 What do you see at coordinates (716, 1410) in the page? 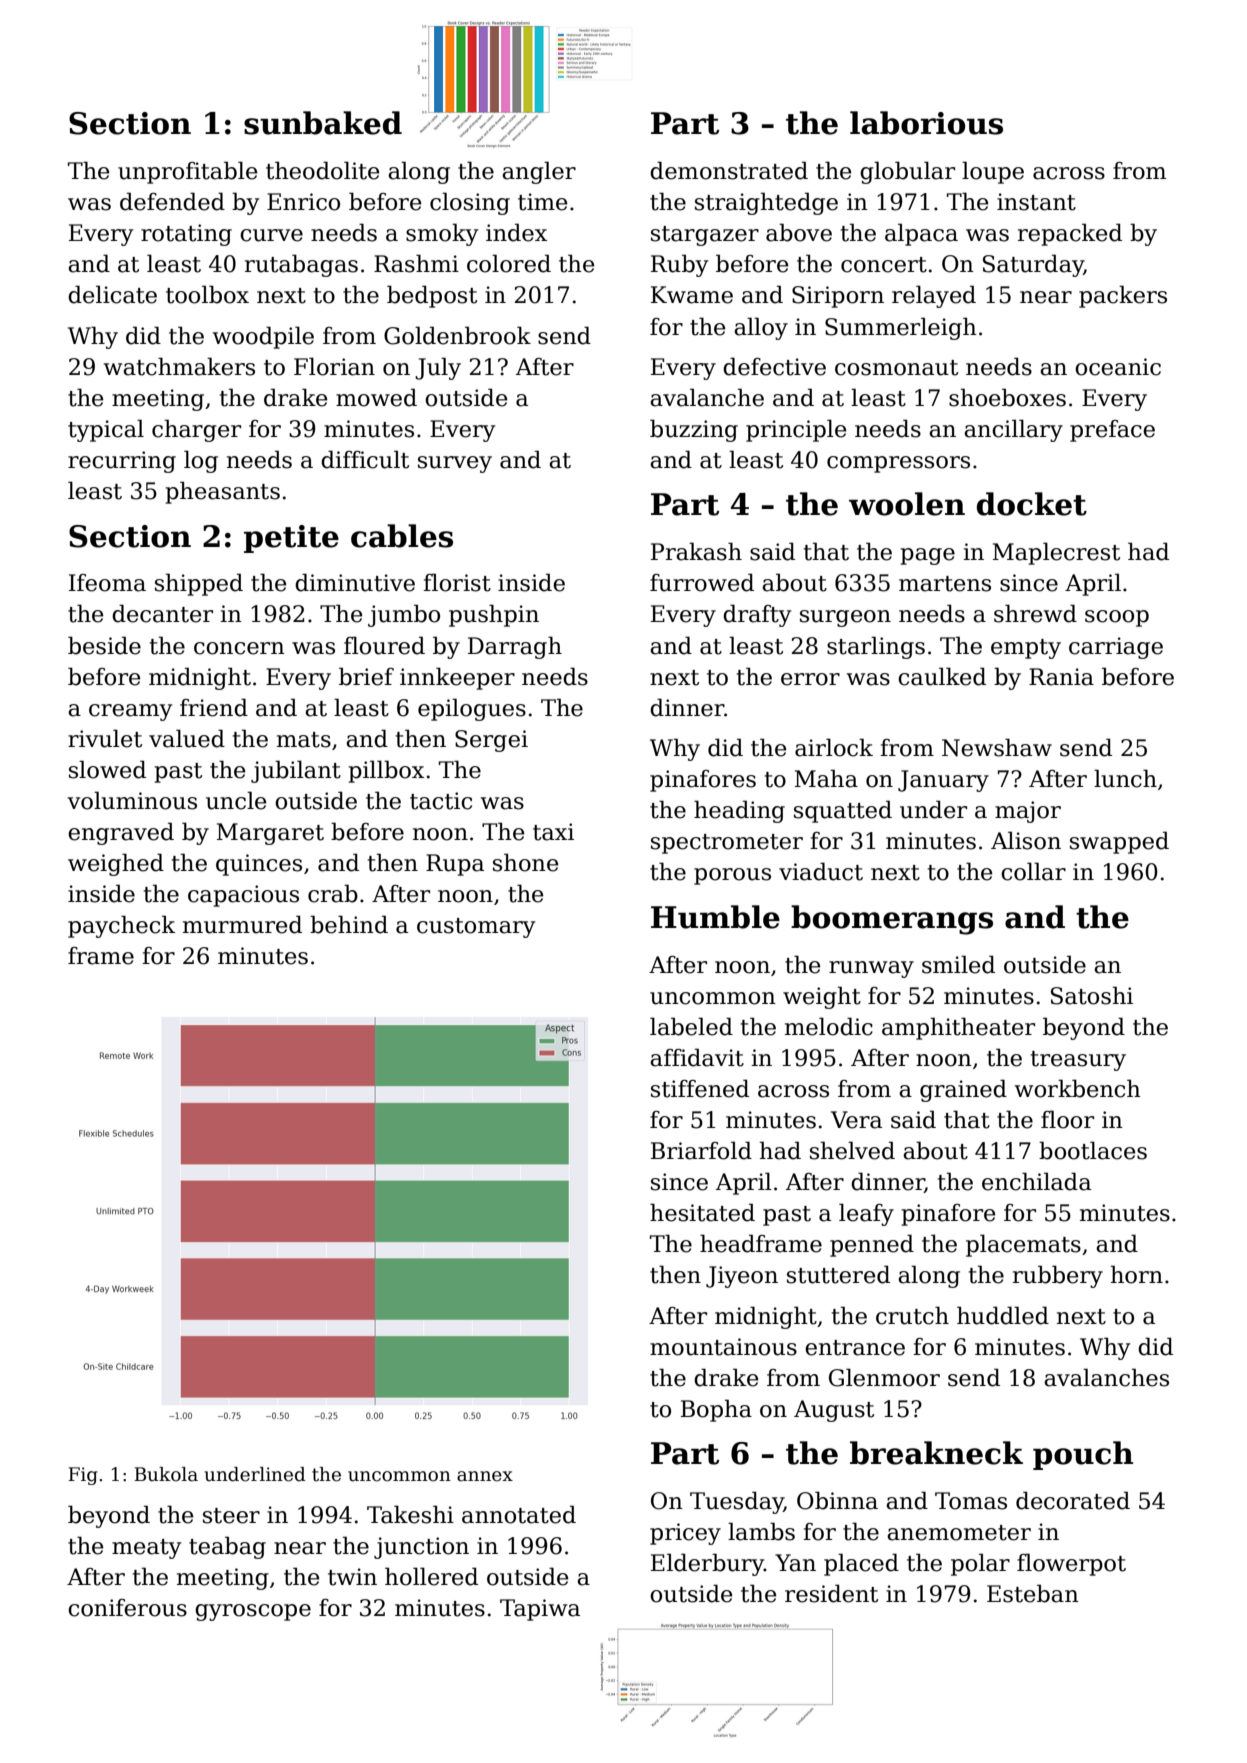
I see `Bopha` at bounding box center [716, 1410].
